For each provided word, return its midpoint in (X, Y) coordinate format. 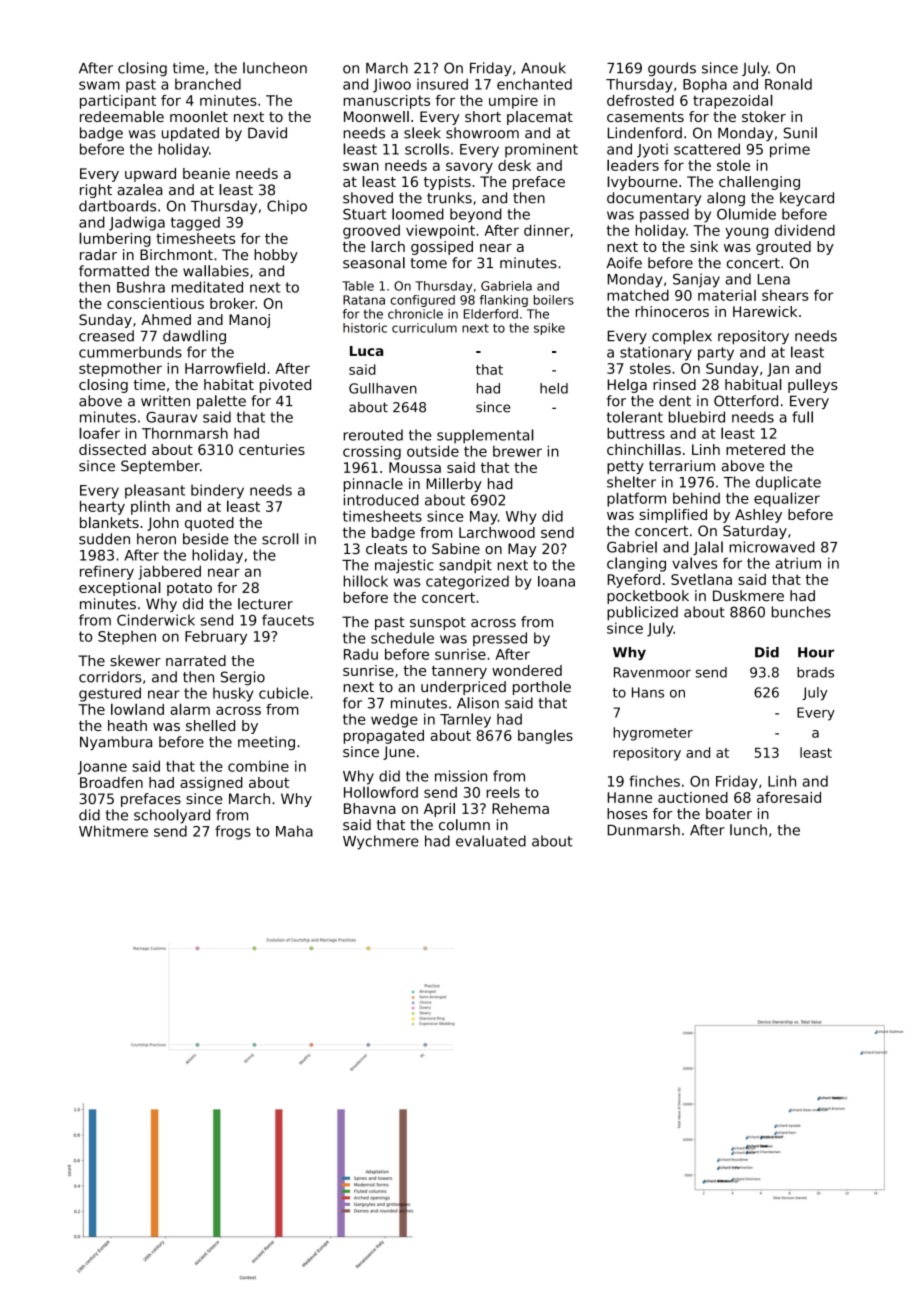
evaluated (491, 841)
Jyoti (652, 150)
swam (99, 85)
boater (729, 813)
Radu (361, 654)
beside (206, 539)
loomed (418, 214)
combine (258, 766)
